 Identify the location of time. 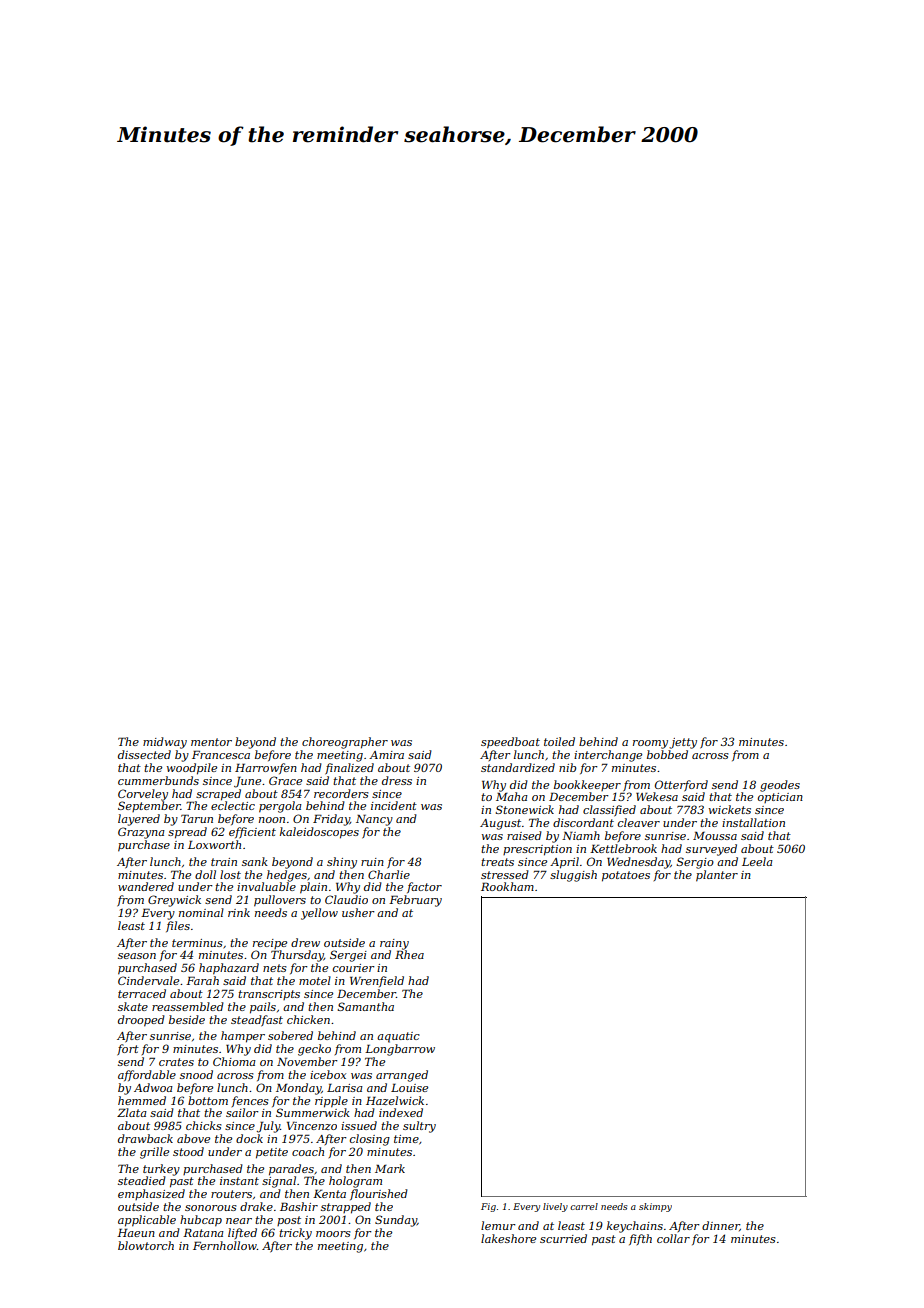
(406, 1139).
